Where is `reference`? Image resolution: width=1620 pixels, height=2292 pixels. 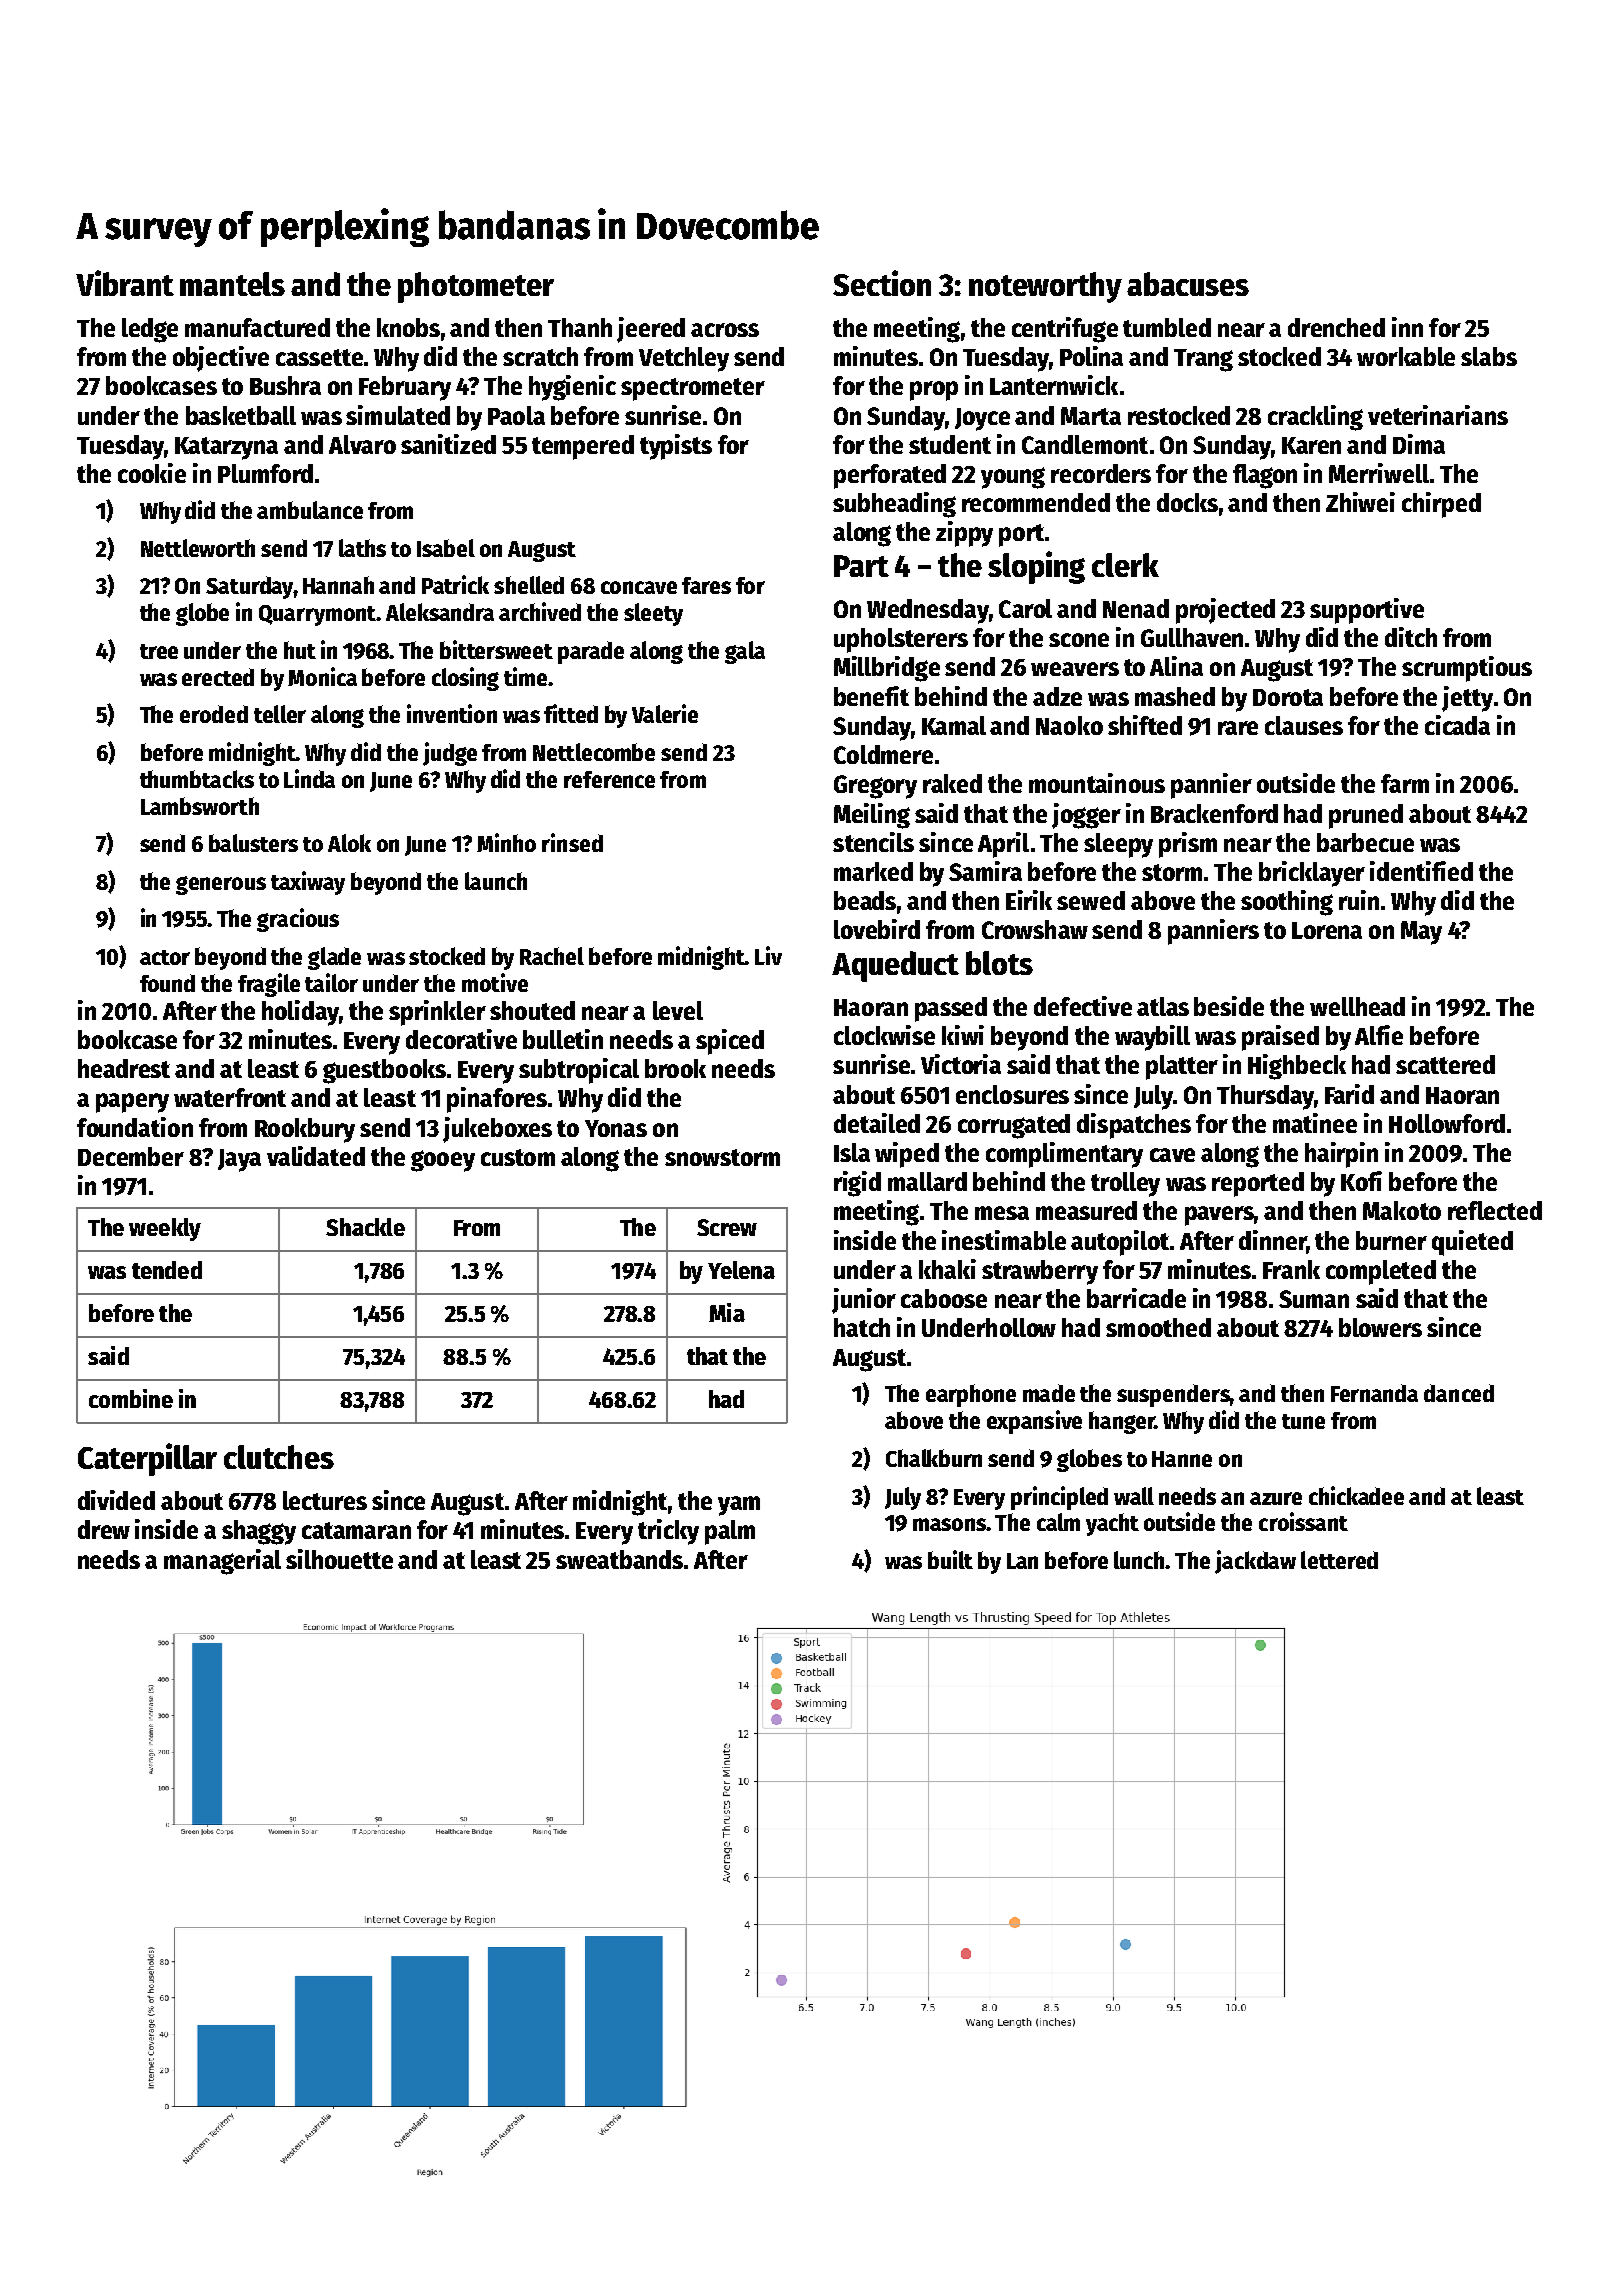
reference is located at coordinates (609, 779).
